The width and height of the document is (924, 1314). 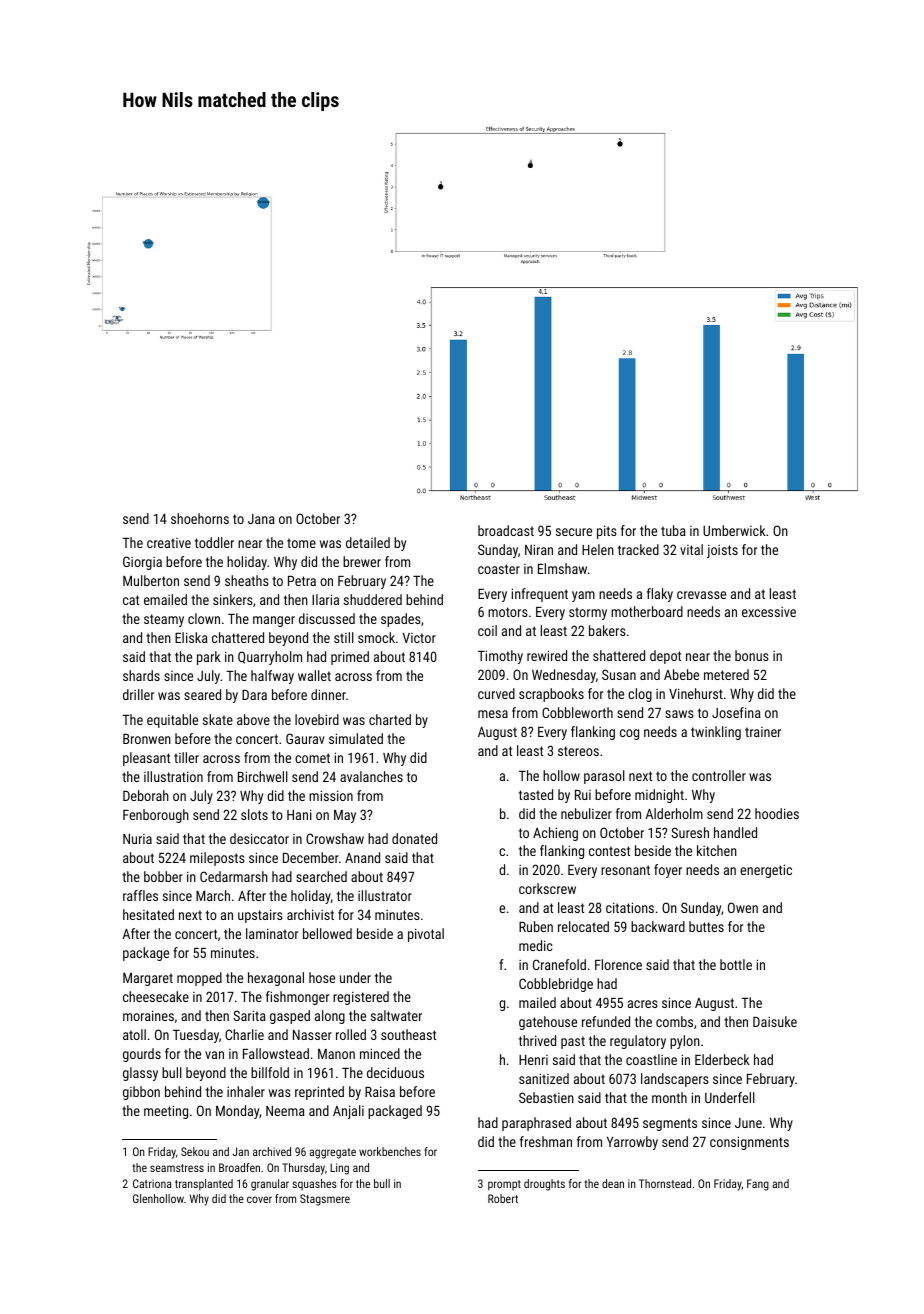 What do you see at coordinates (322, 977) in the document?
I see `hose` at bounding box center [322, 977].
